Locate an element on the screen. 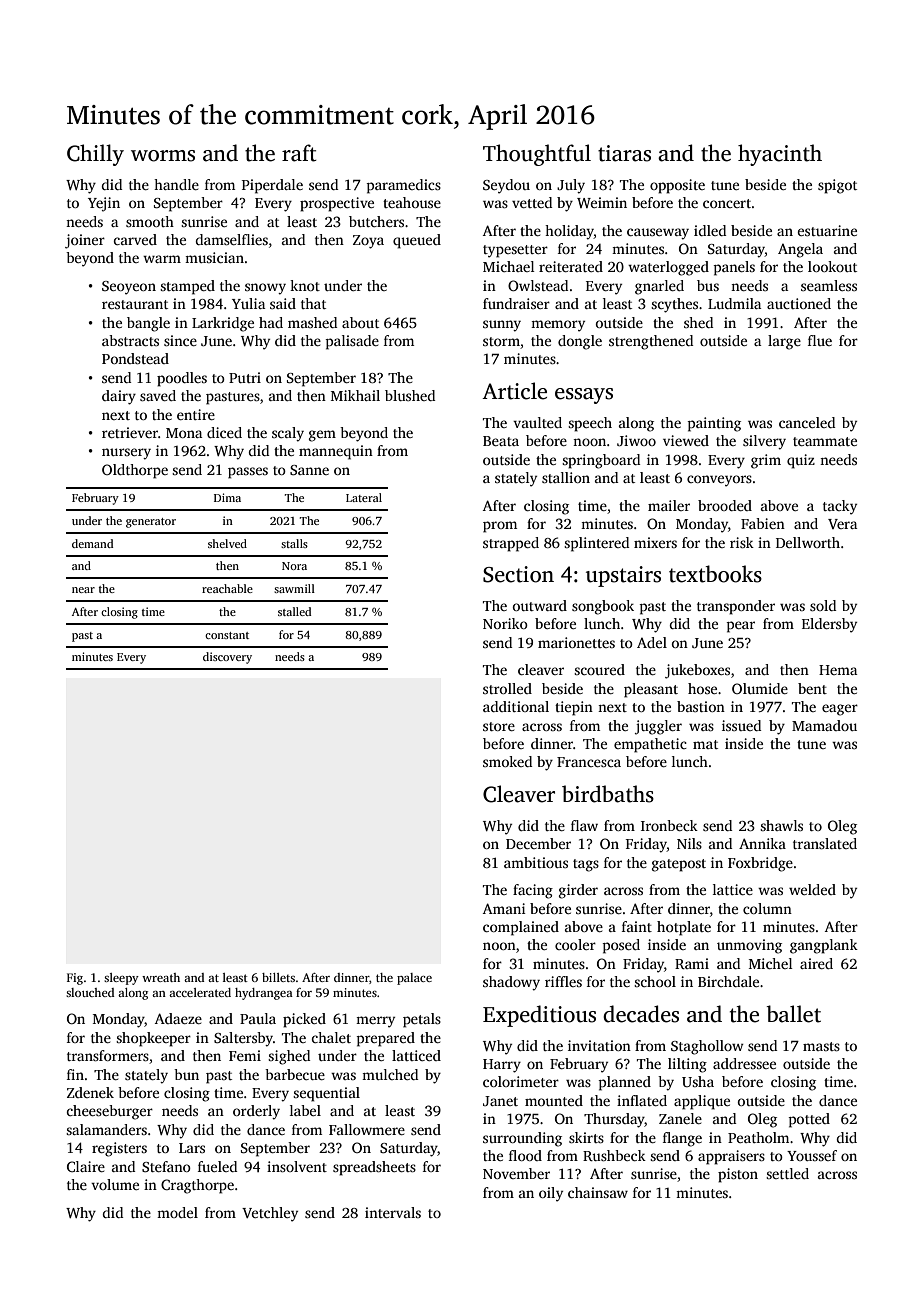 The image size is (924, 1314). model is located at coordinates (177, 1212).
